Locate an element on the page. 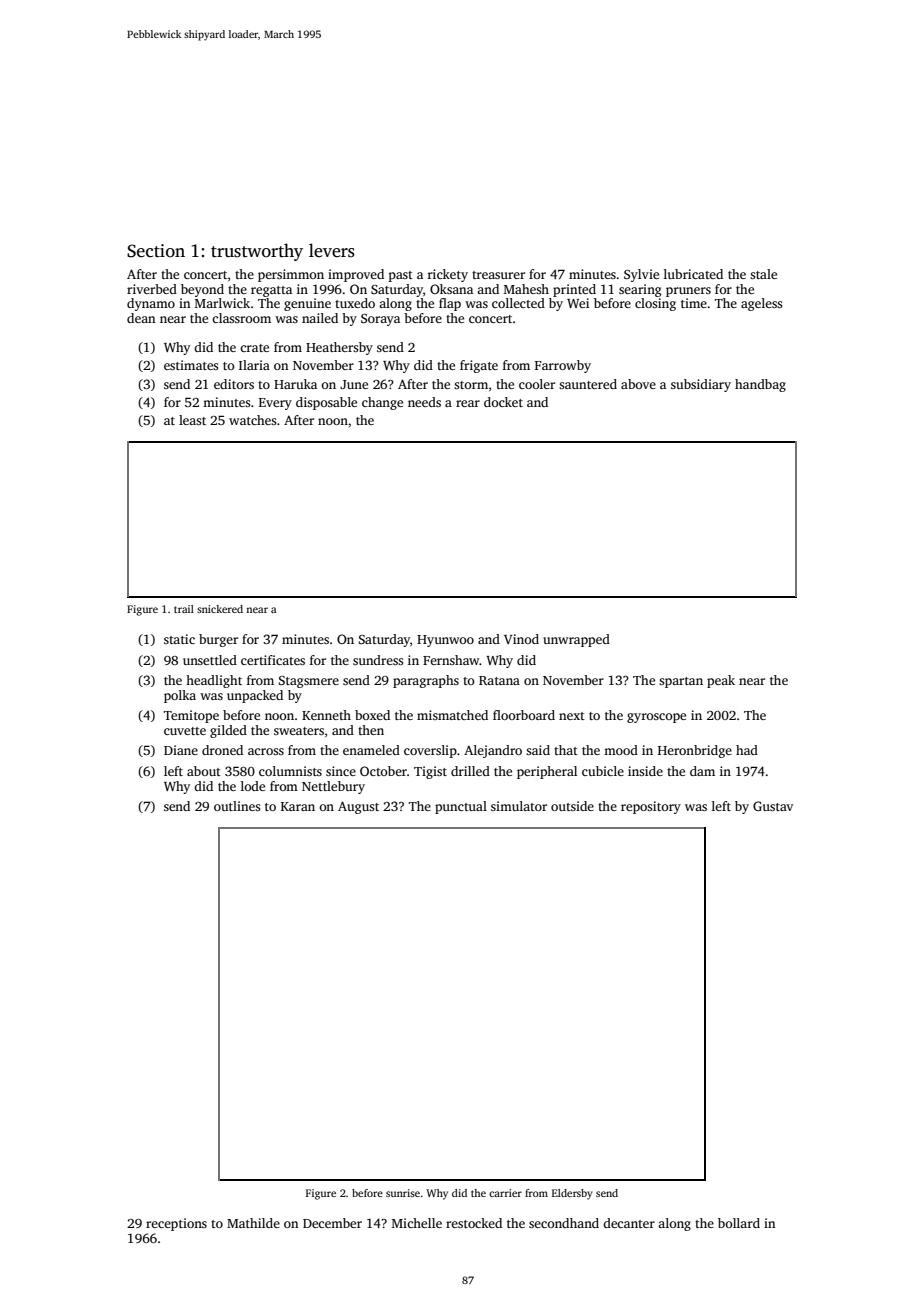 The image size is (924, 1314). classroom is located at coordinates (241, 318).
